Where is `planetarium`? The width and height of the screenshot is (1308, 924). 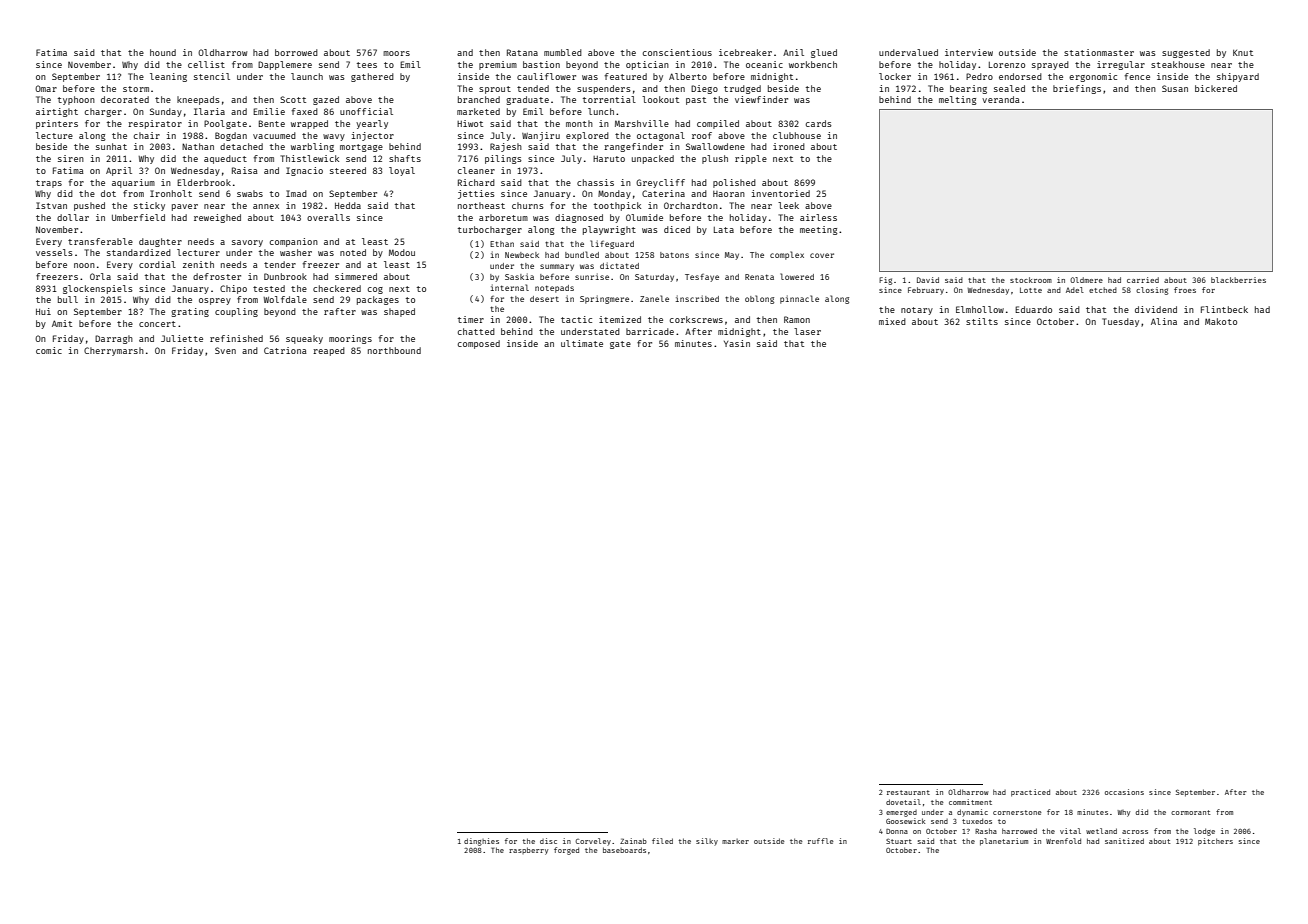 planetarium is located at coordinates (1004, 842).
